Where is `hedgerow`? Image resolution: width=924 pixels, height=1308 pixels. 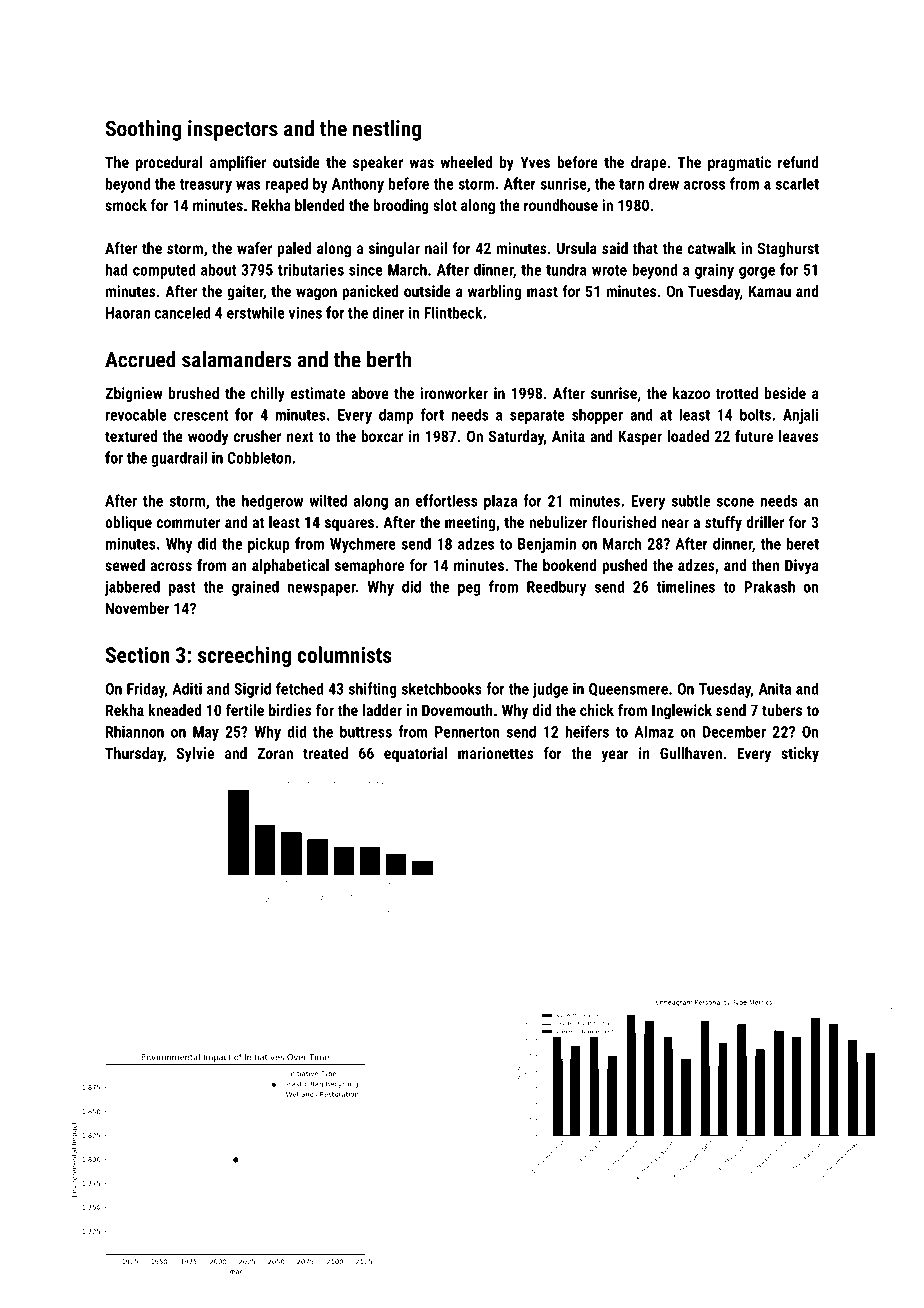 hedgerow is located at coordinates (272, 502).
